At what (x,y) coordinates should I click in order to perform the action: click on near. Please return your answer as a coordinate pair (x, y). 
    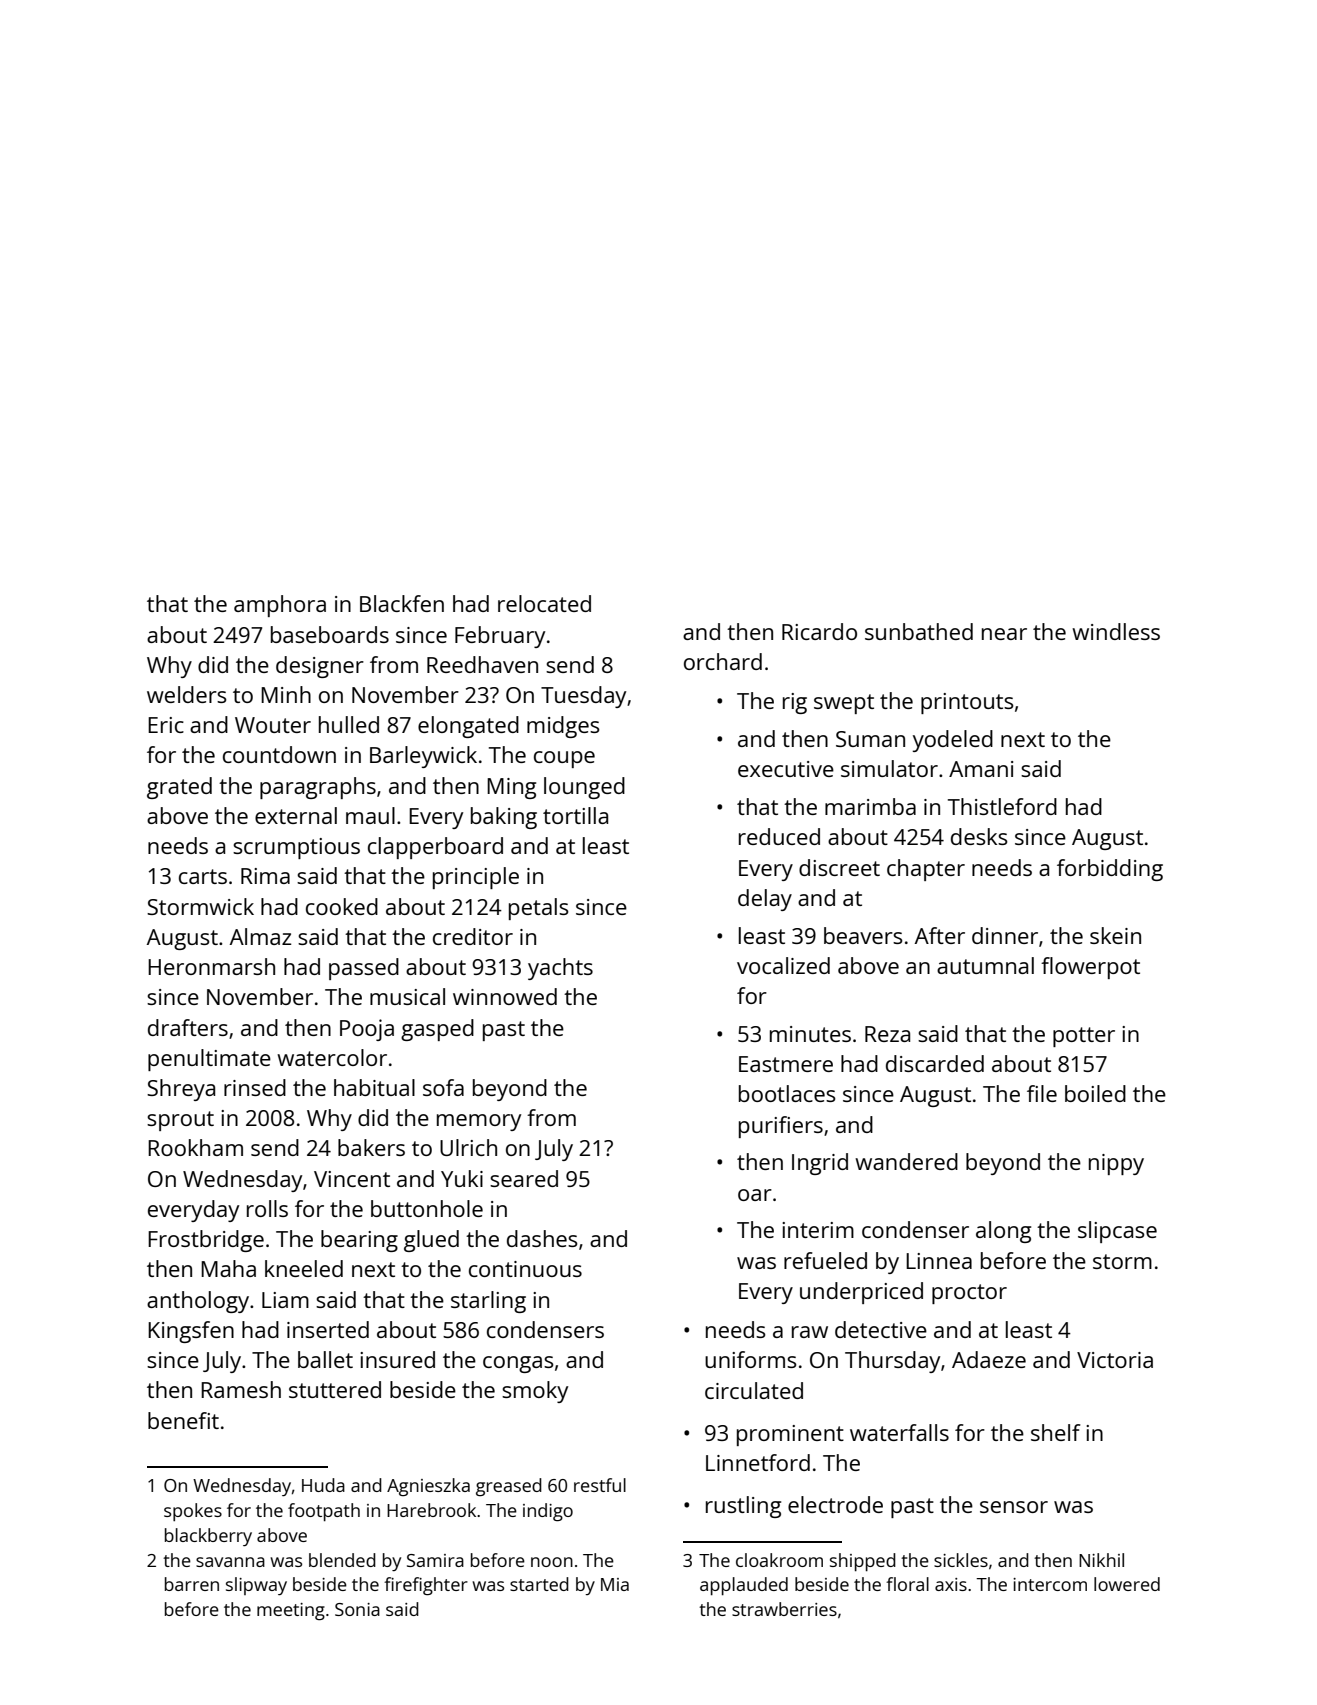
    Looking at the image, I should click on (1004, 634).
